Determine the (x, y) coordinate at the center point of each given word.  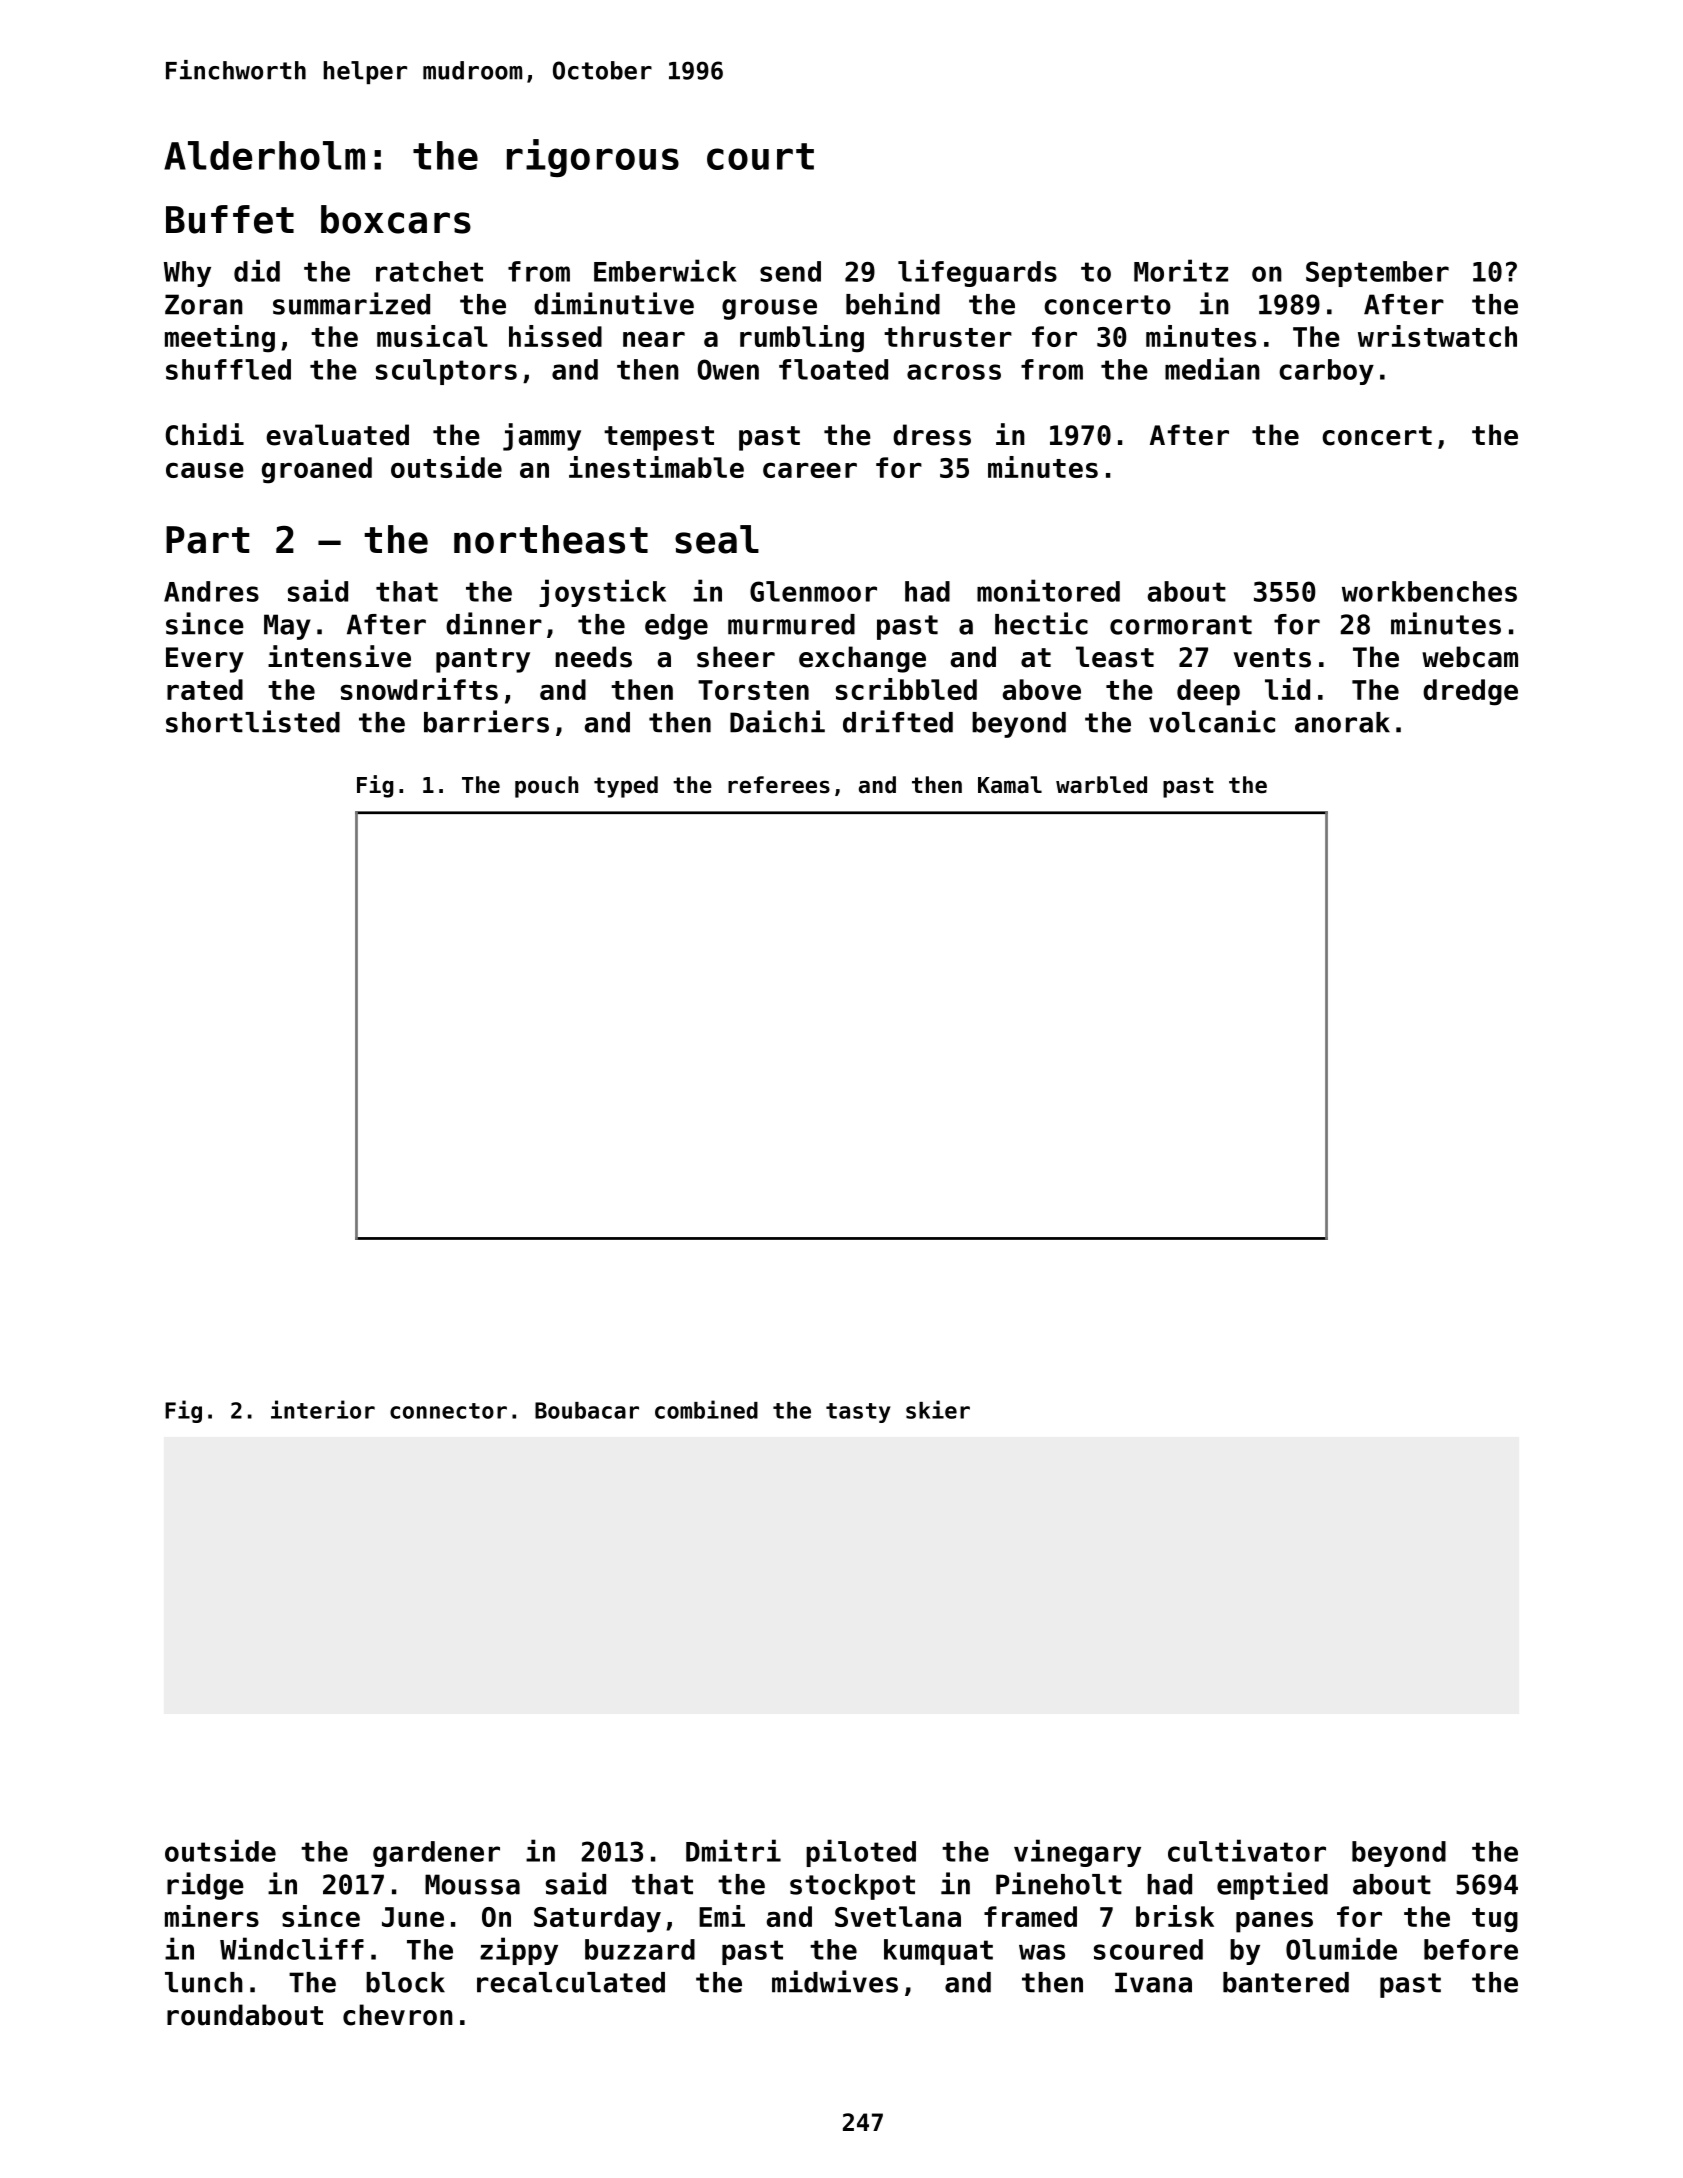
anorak (1342, 722)
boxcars (396, 219)
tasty (858, 1413)
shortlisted (253, 721)
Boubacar (587, 1410)
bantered (1286, 1982)
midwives (835, 1981)
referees (779, 785)
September (1377, 274)
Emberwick (665, 270)
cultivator (1247, 1850)
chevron (398, 2015)
